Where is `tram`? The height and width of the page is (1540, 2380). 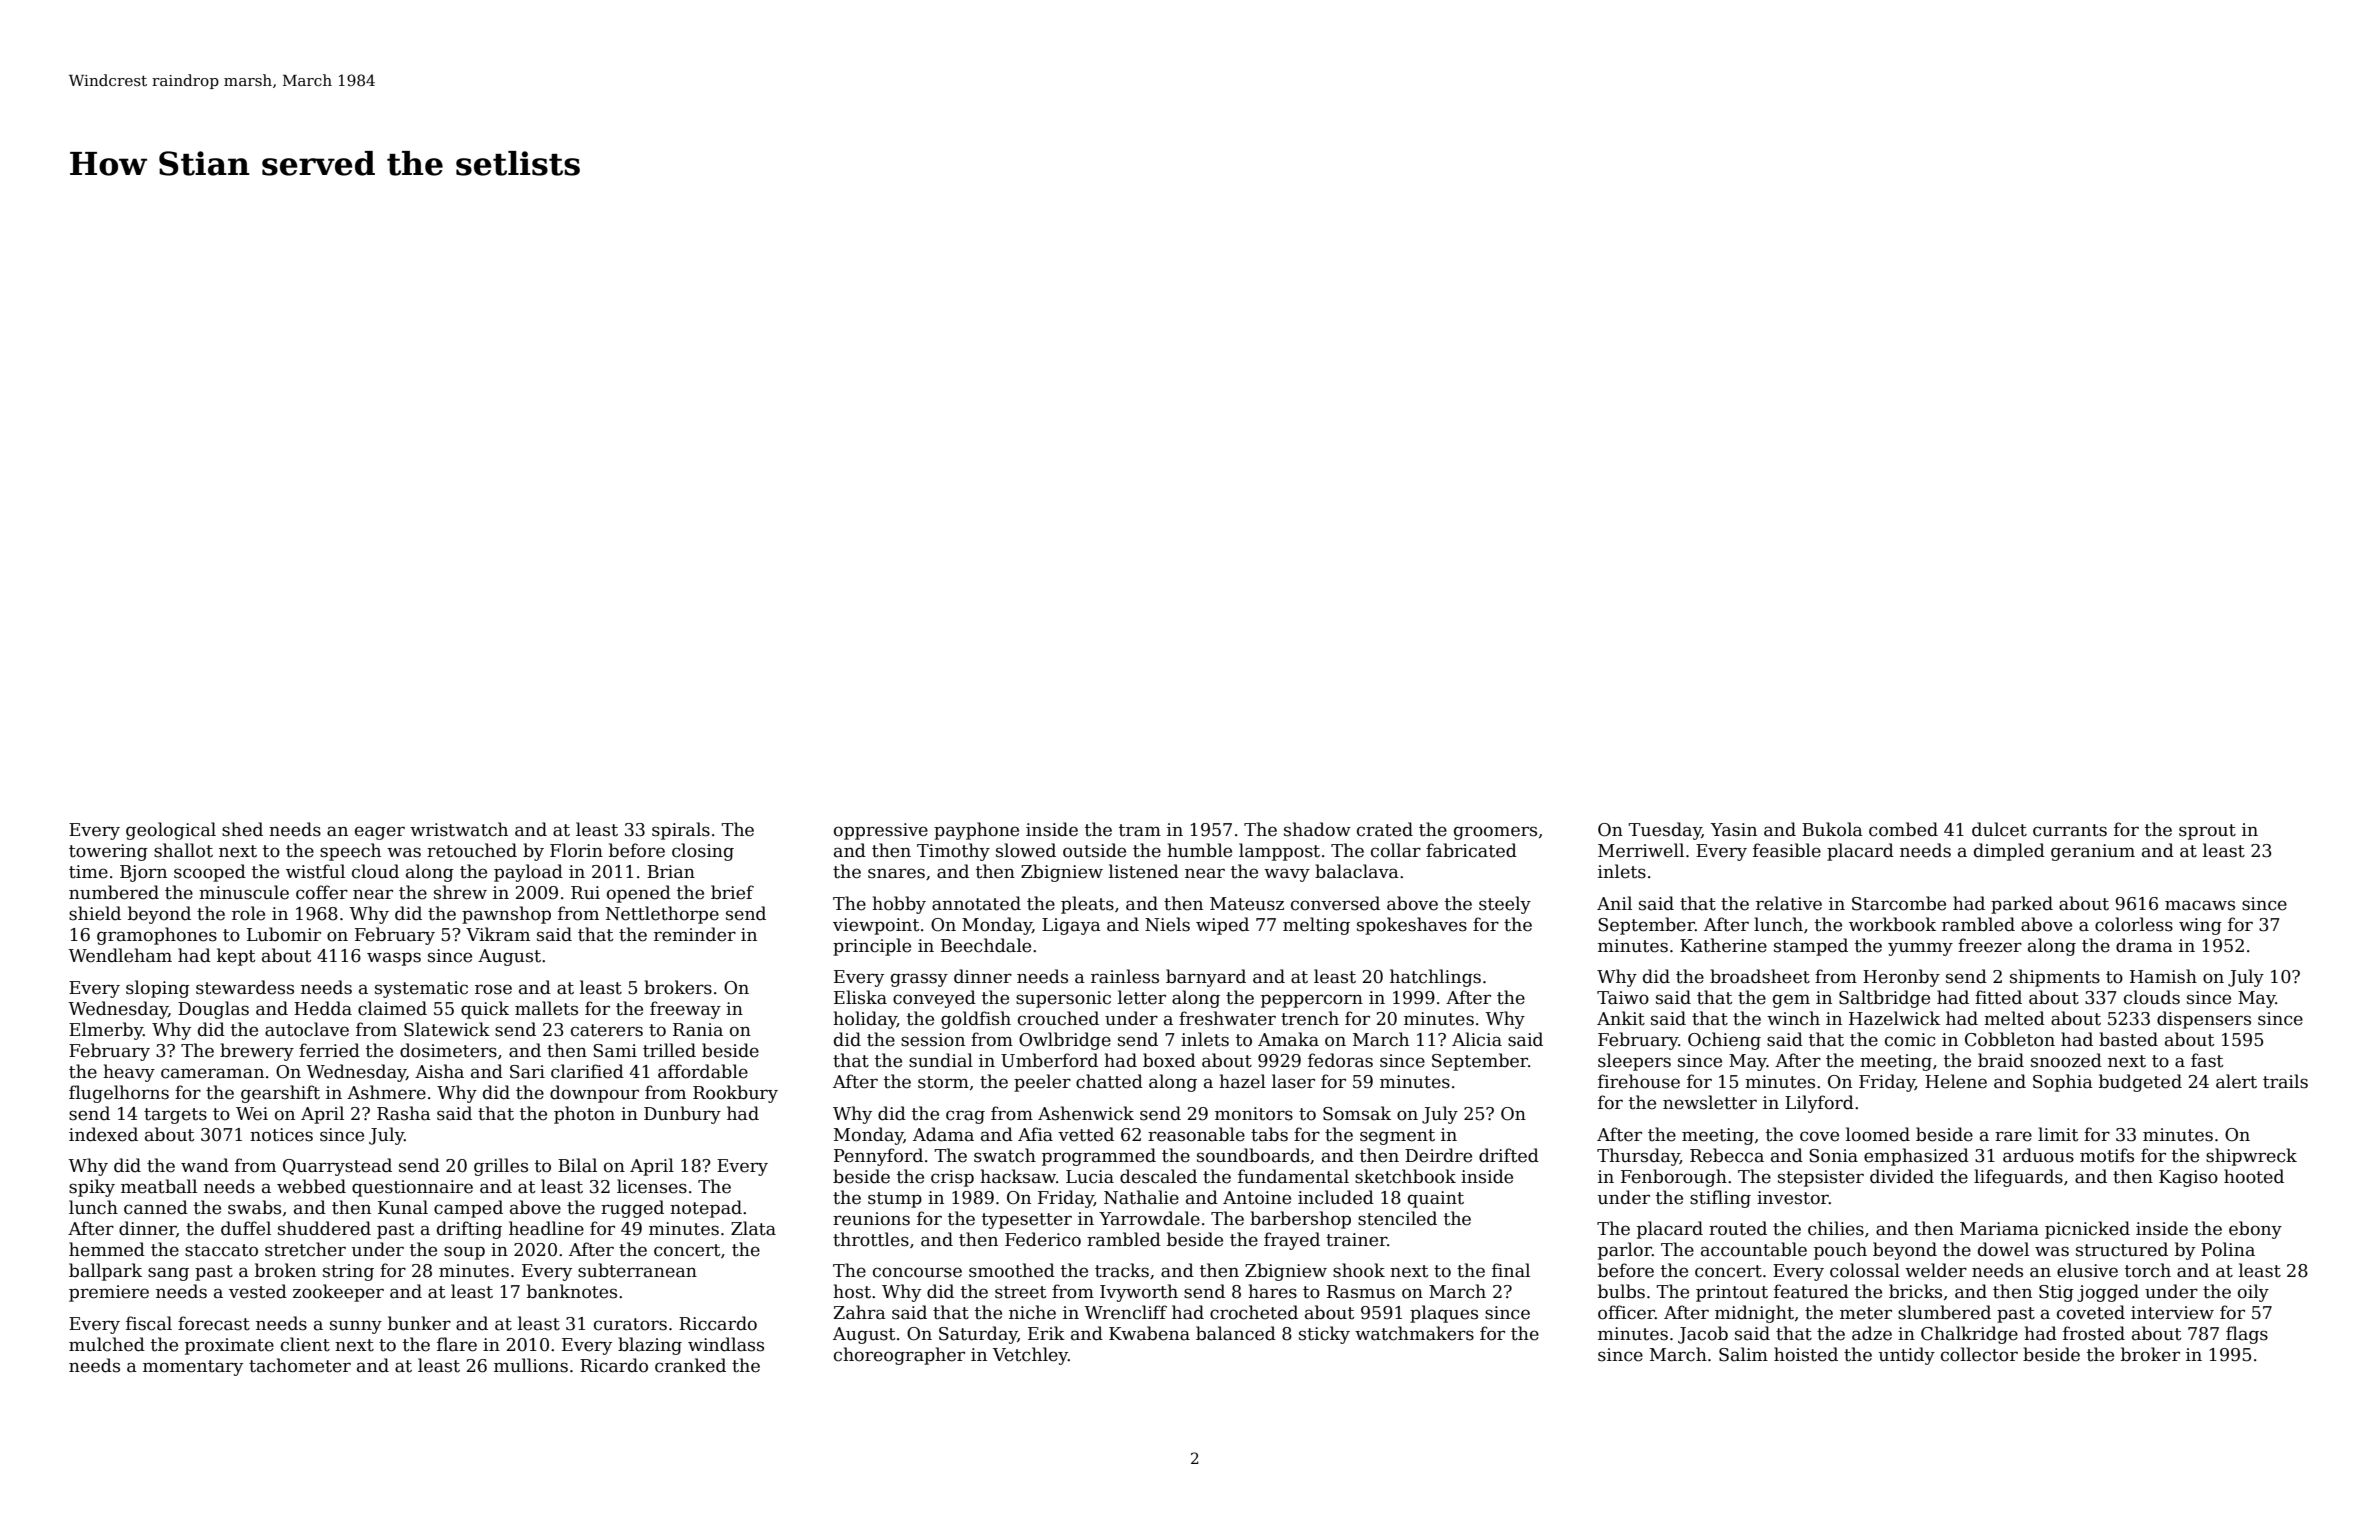
tram is located at coordinates (1140, 830).
